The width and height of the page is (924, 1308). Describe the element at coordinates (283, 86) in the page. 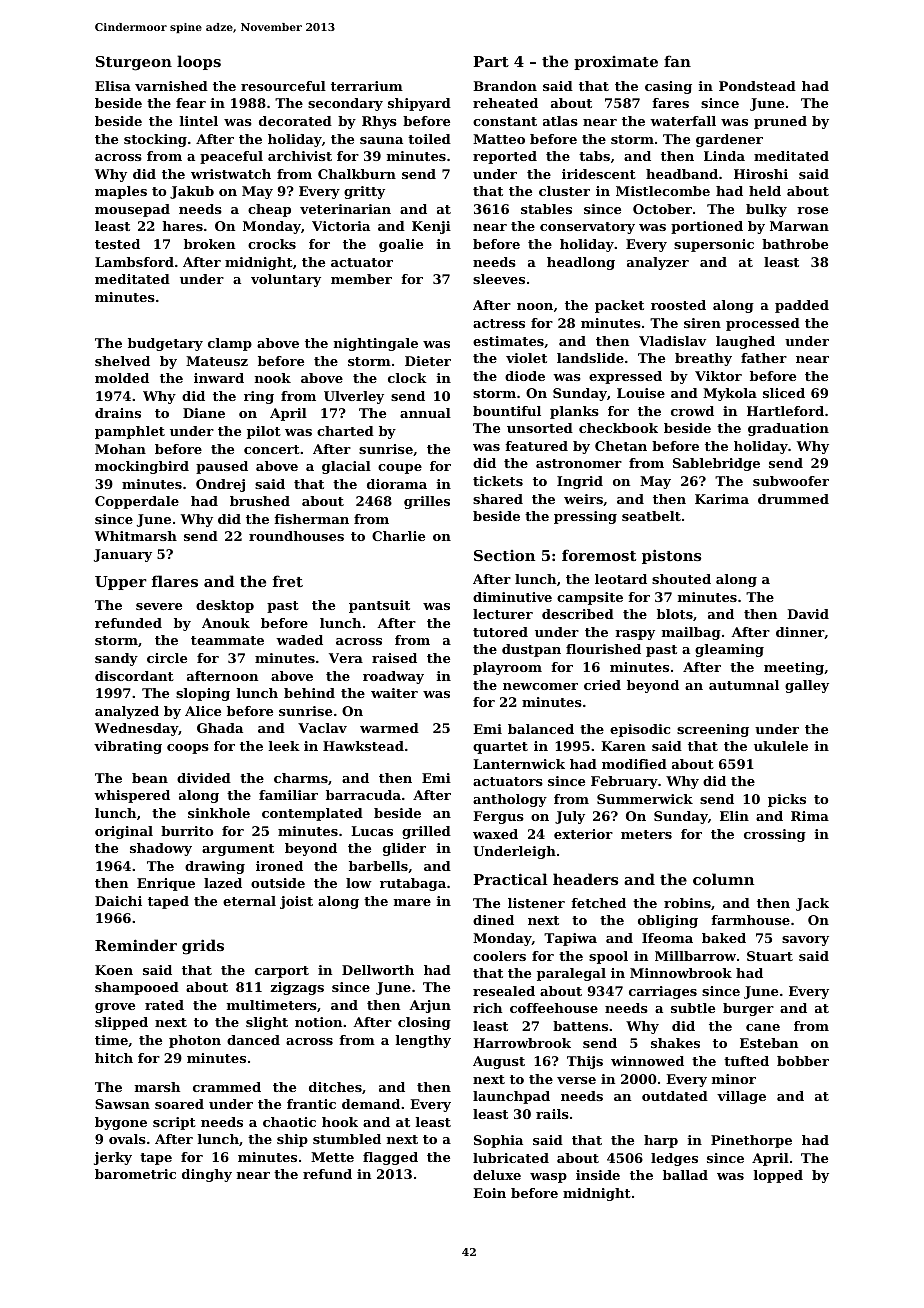

I see `resourceful` at that location.
